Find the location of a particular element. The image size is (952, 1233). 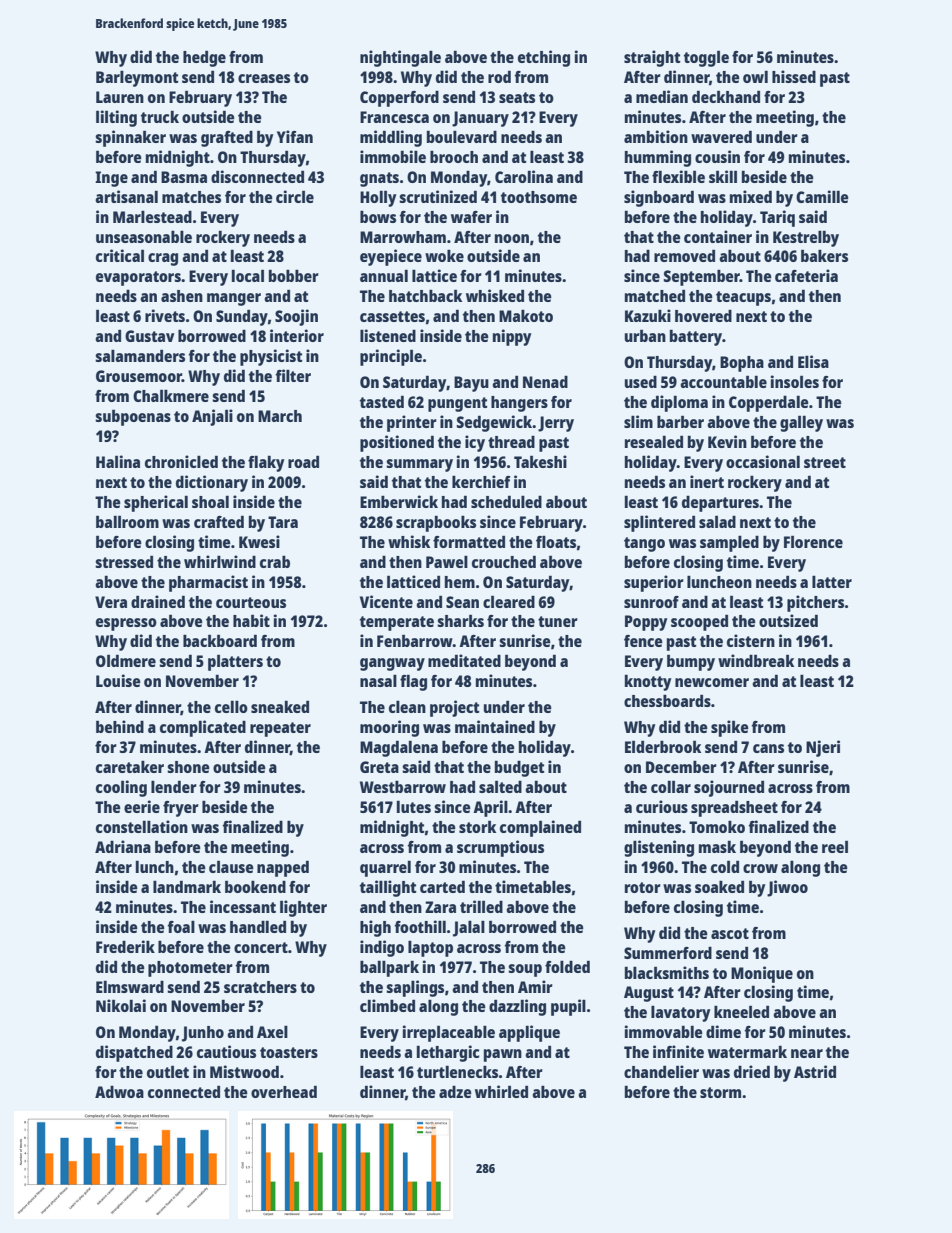

rod is located at coordinates (499, 76).
